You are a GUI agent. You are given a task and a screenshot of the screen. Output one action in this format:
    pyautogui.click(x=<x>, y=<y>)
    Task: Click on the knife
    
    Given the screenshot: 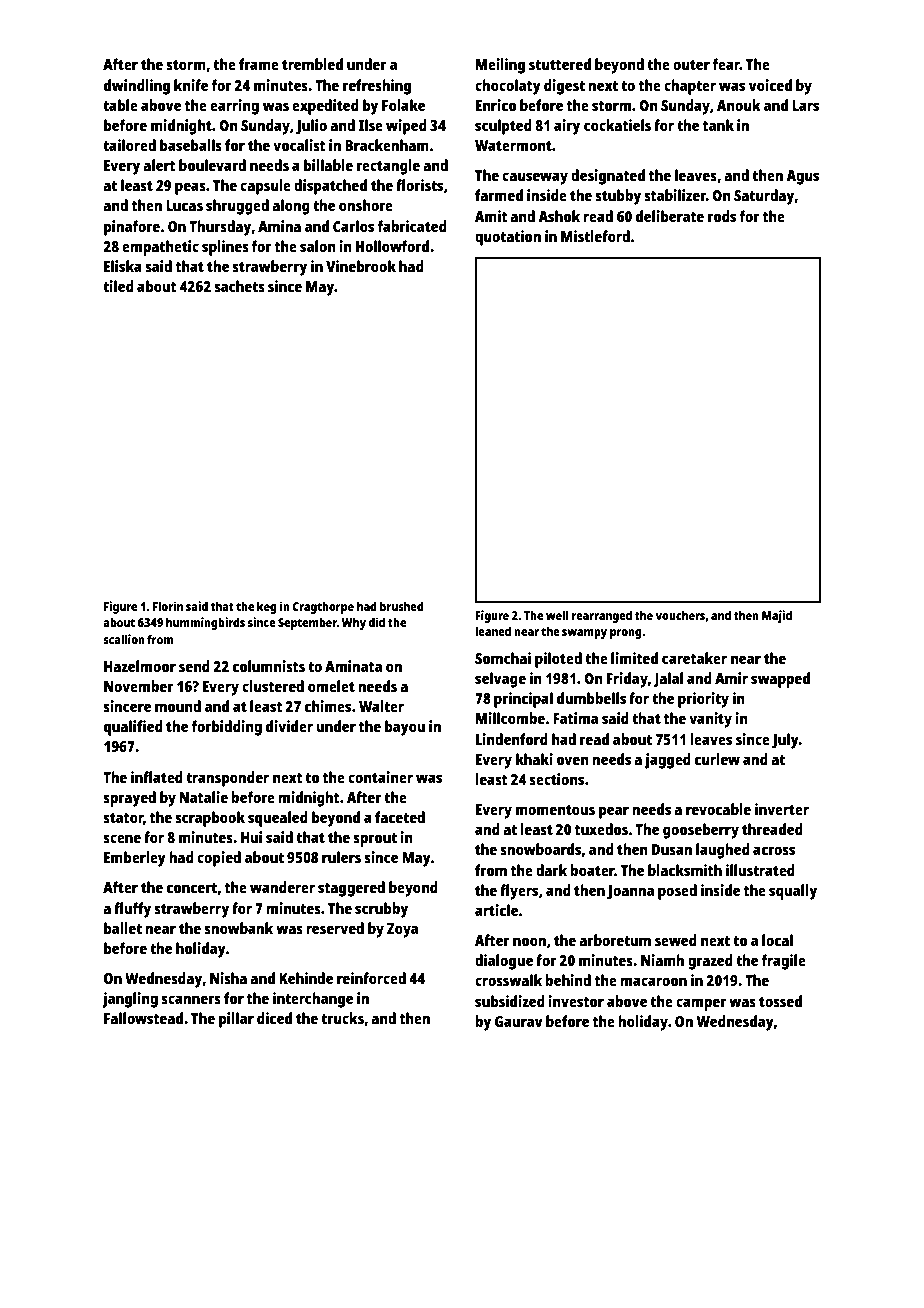 What is the action you would take?
    pyautogui.click(x=191, y=85)
